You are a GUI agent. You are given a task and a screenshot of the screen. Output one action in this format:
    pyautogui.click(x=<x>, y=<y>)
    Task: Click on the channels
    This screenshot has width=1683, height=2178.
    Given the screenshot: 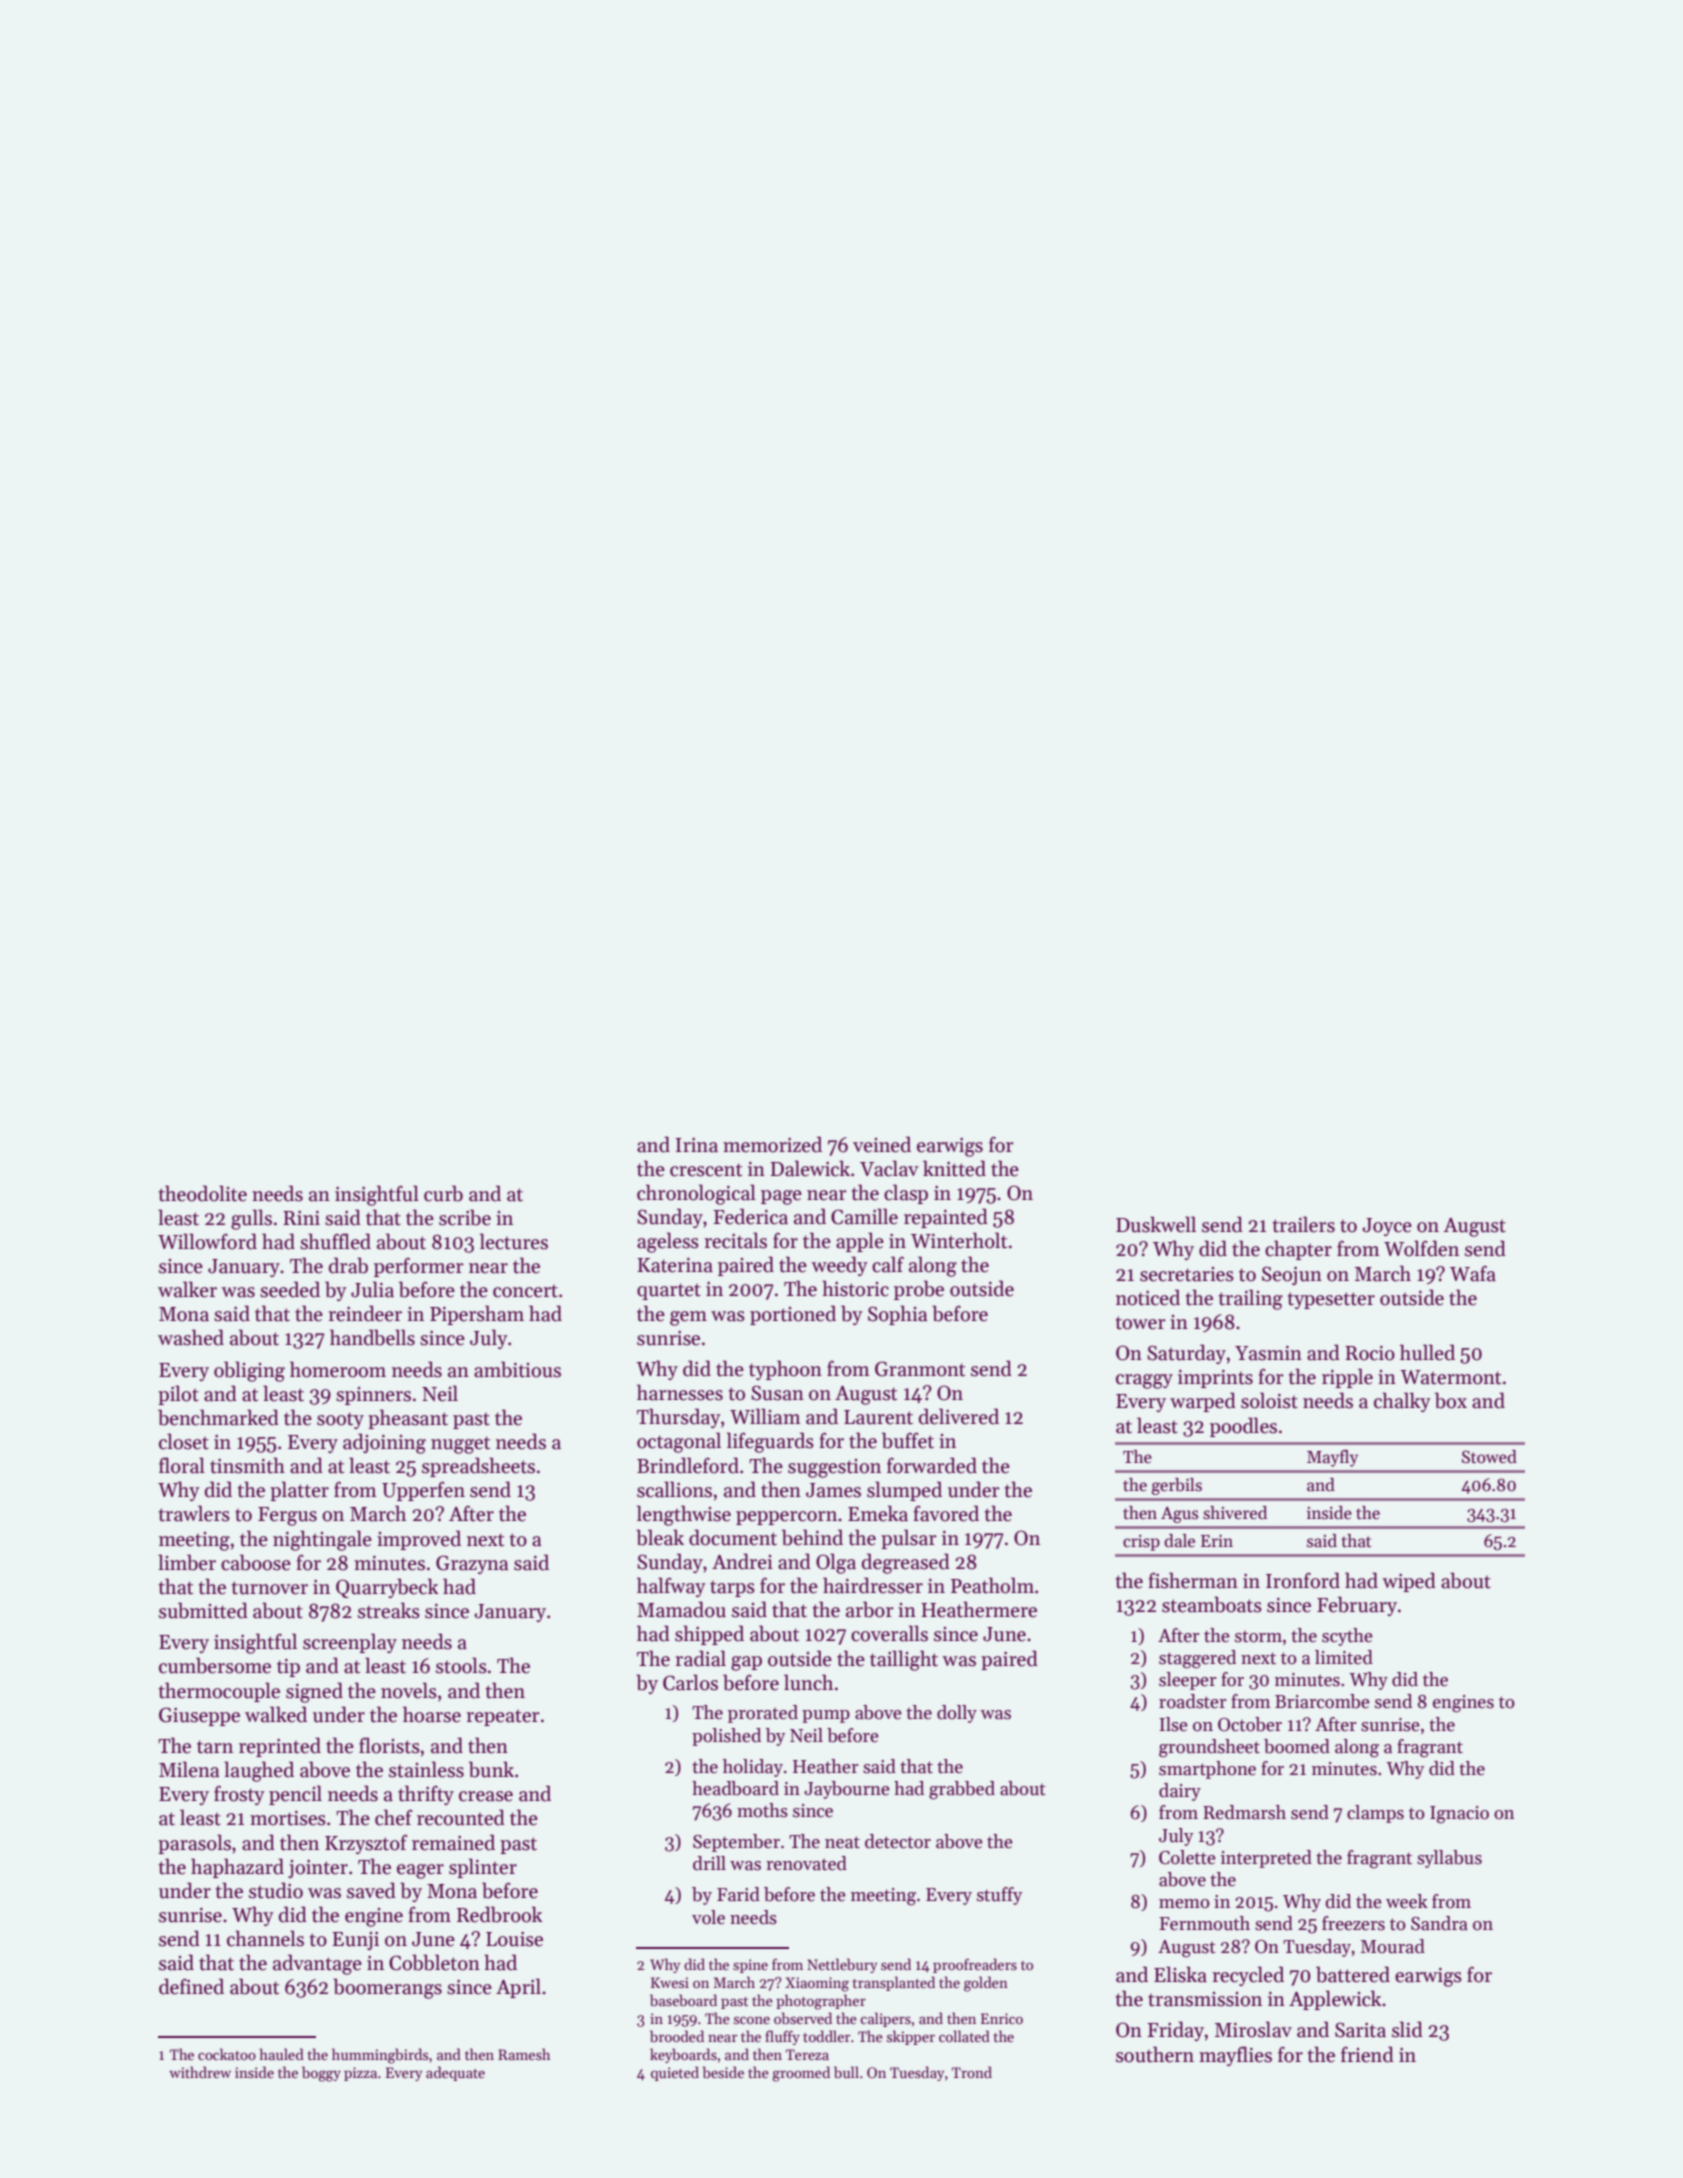 What is the action you would take?
    pyautogui.click(x=265, y=1938)
